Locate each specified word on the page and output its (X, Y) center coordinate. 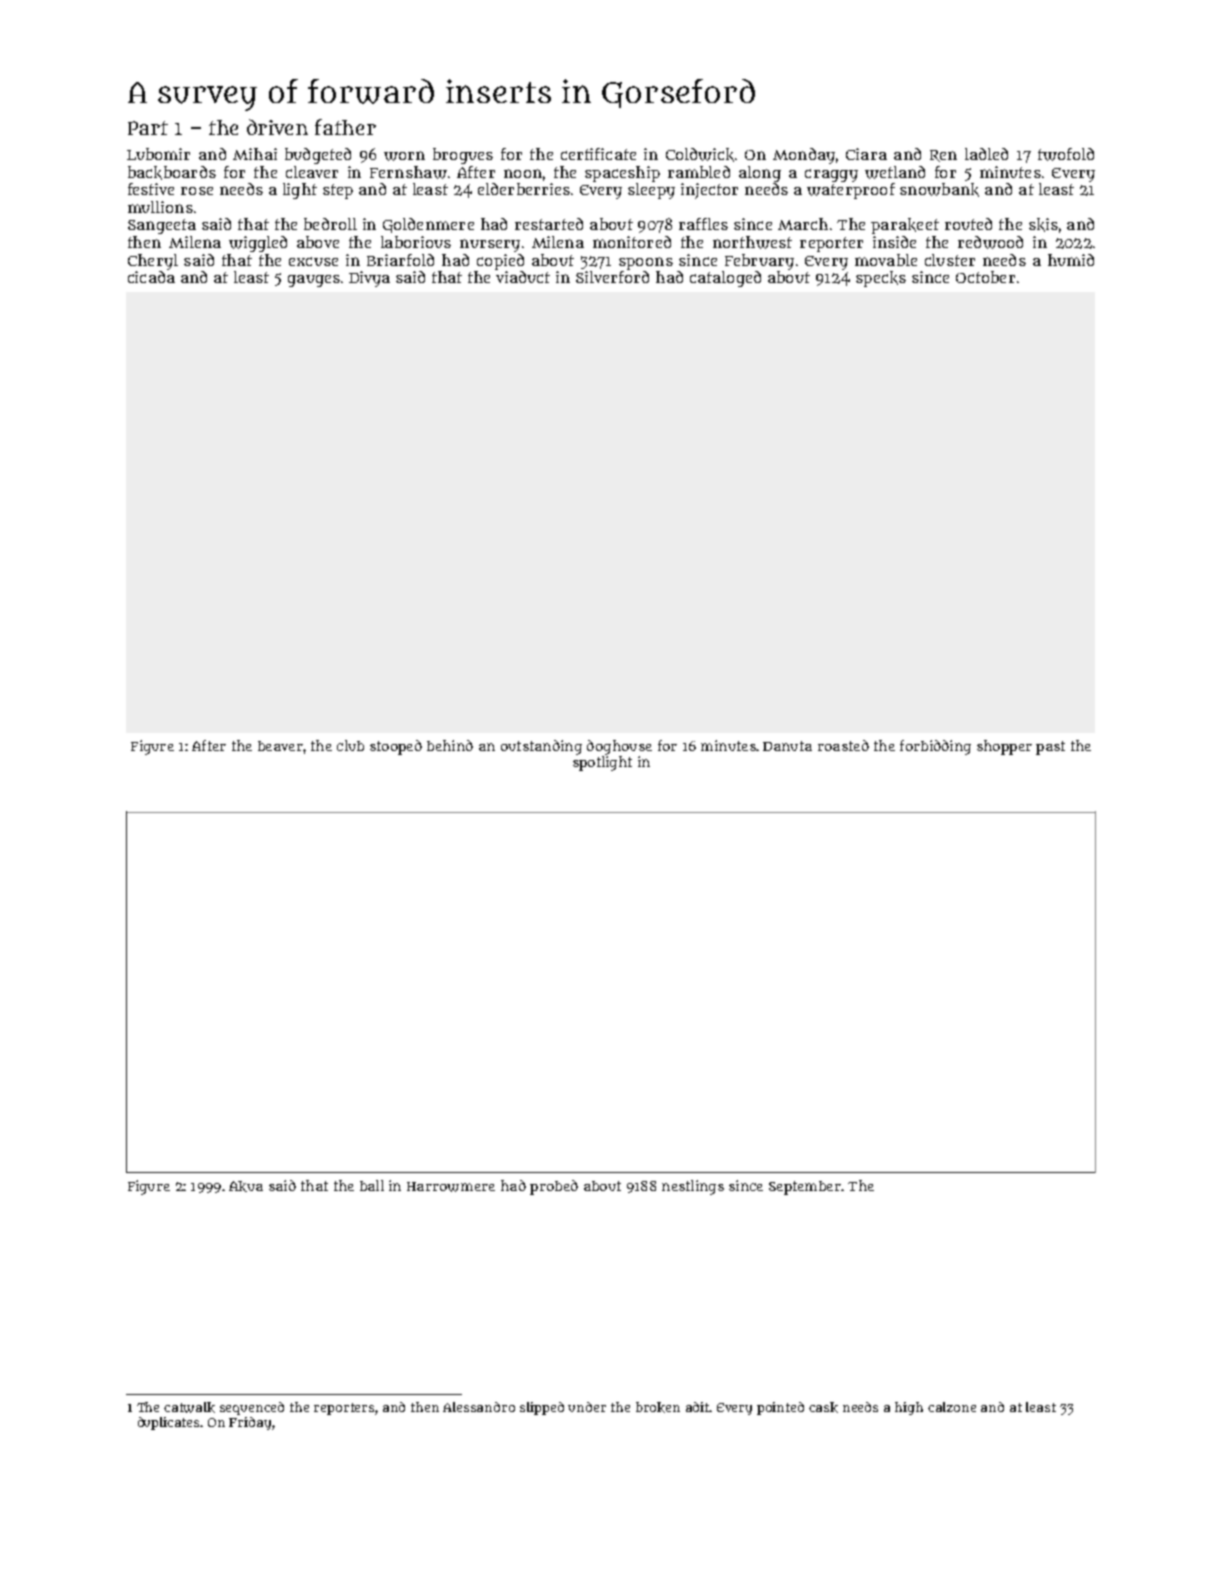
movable (886, 260)
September (805, 1188)
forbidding (935, 747)
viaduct (523, 277)
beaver (280, 746)
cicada (151, 277)
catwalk (189, 1407)
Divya (369, 279)
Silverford (612, 277)
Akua (246, 1186)
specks (881, 279)
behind (450, 745)
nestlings (693, 1187)
